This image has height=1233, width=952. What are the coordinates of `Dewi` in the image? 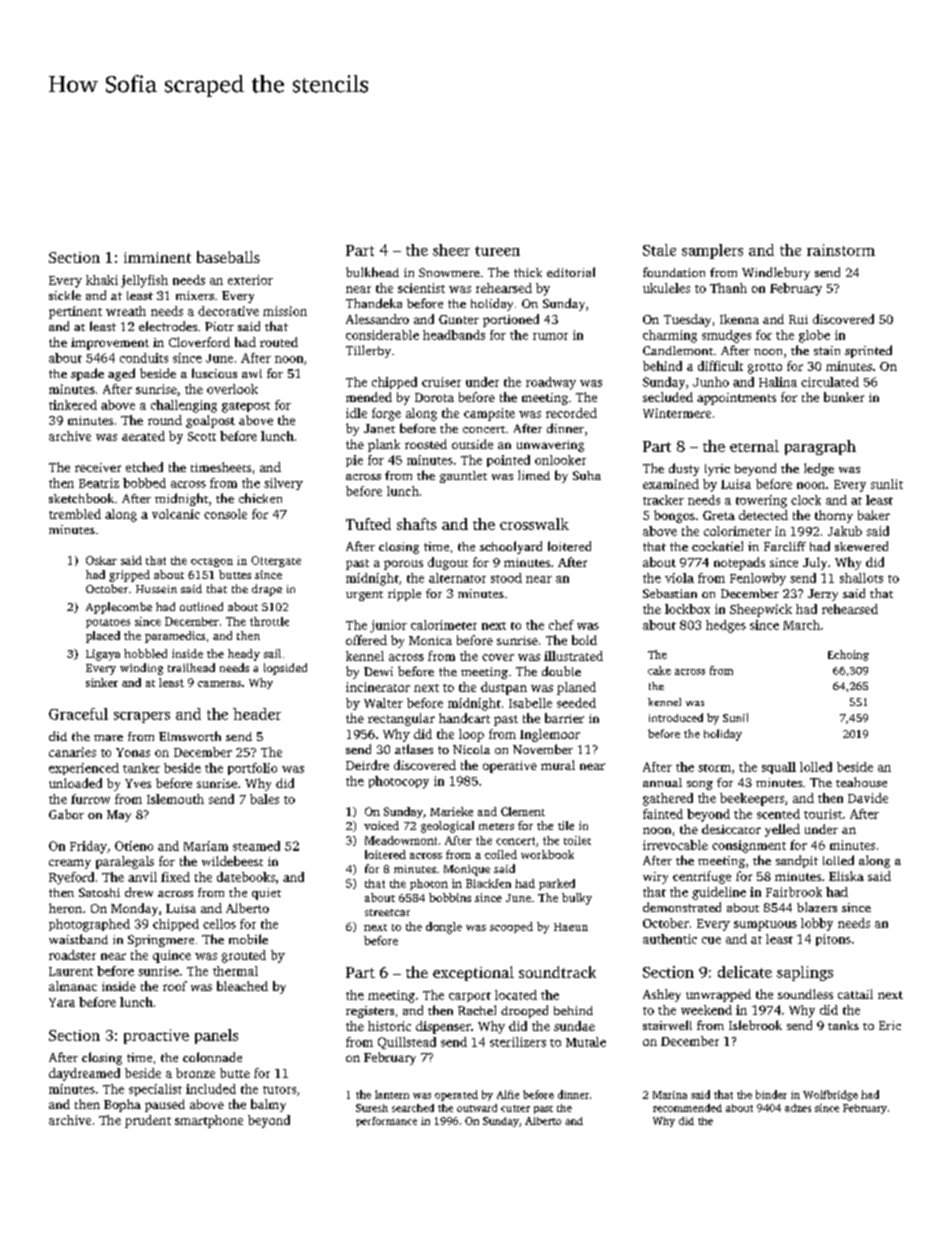 It's located at (378, 671).
